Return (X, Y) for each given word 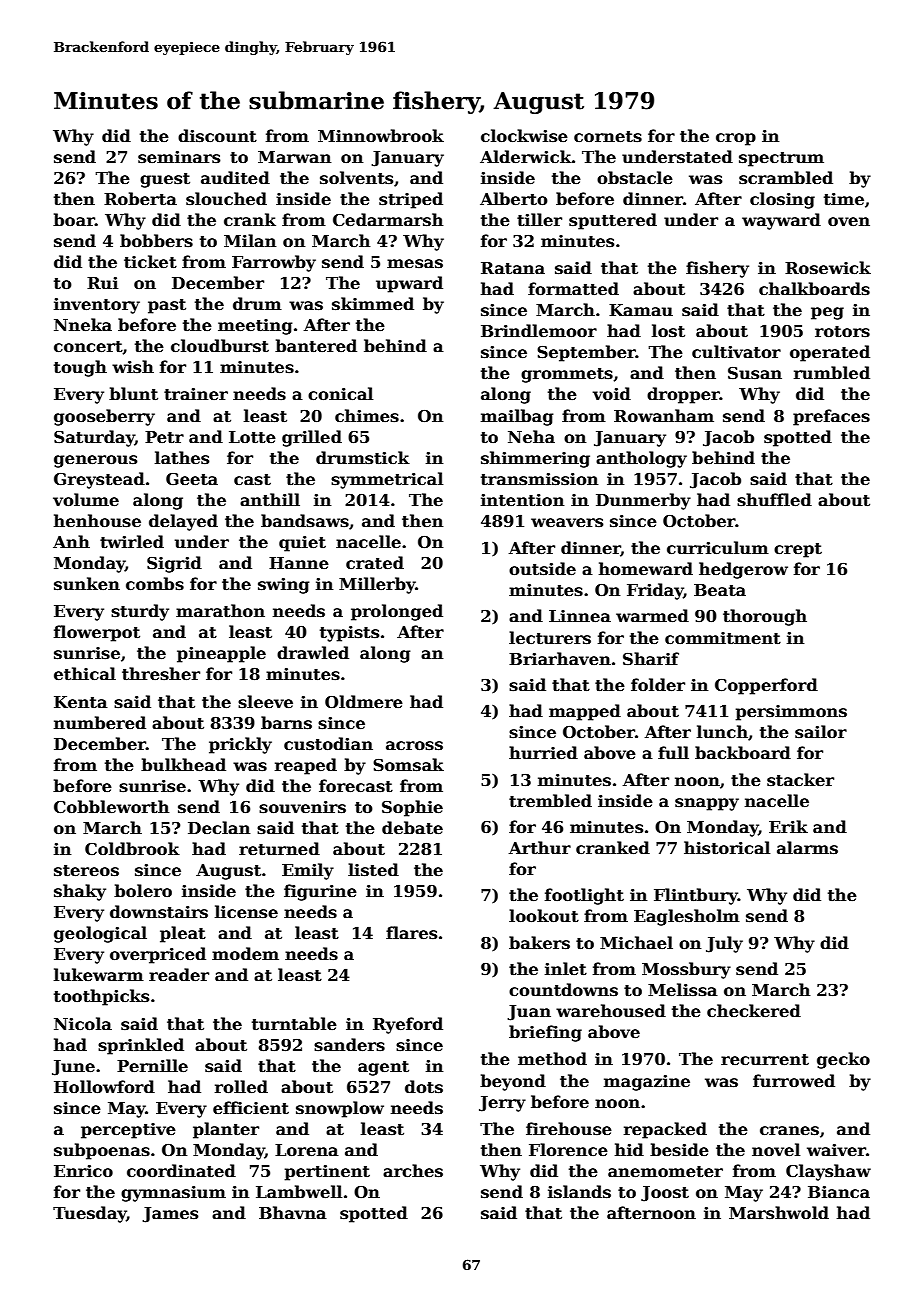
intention (522, 500)
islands (579, 1192)
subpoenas (102, 1151)
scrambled (786, 178)
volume (86, 500)
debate (412, 828)
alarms (807, 848)
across (414, 746)
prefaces (831, 417)
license (246, 912)
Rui (102, 283)
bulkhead (183, 765)
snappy (707, 804)
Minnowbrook (381, 136)
